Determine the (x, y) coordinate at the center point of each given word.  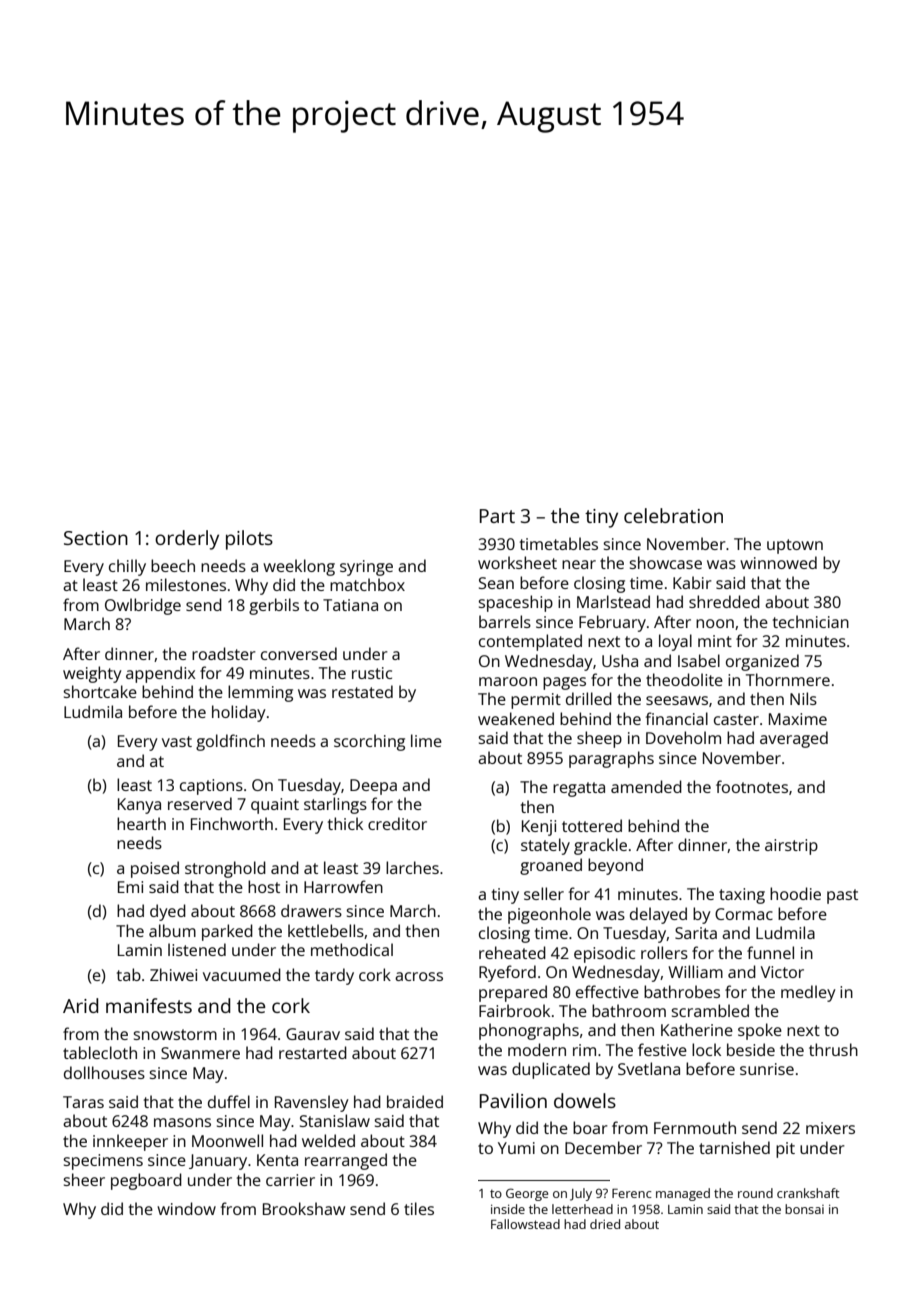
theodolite (684, 679)
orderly (187, 540)
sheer (84, 1179)
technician (811, 621)
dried (605, 1224)
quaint (275, 806)
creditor (397, 823)
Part (497, 516)
